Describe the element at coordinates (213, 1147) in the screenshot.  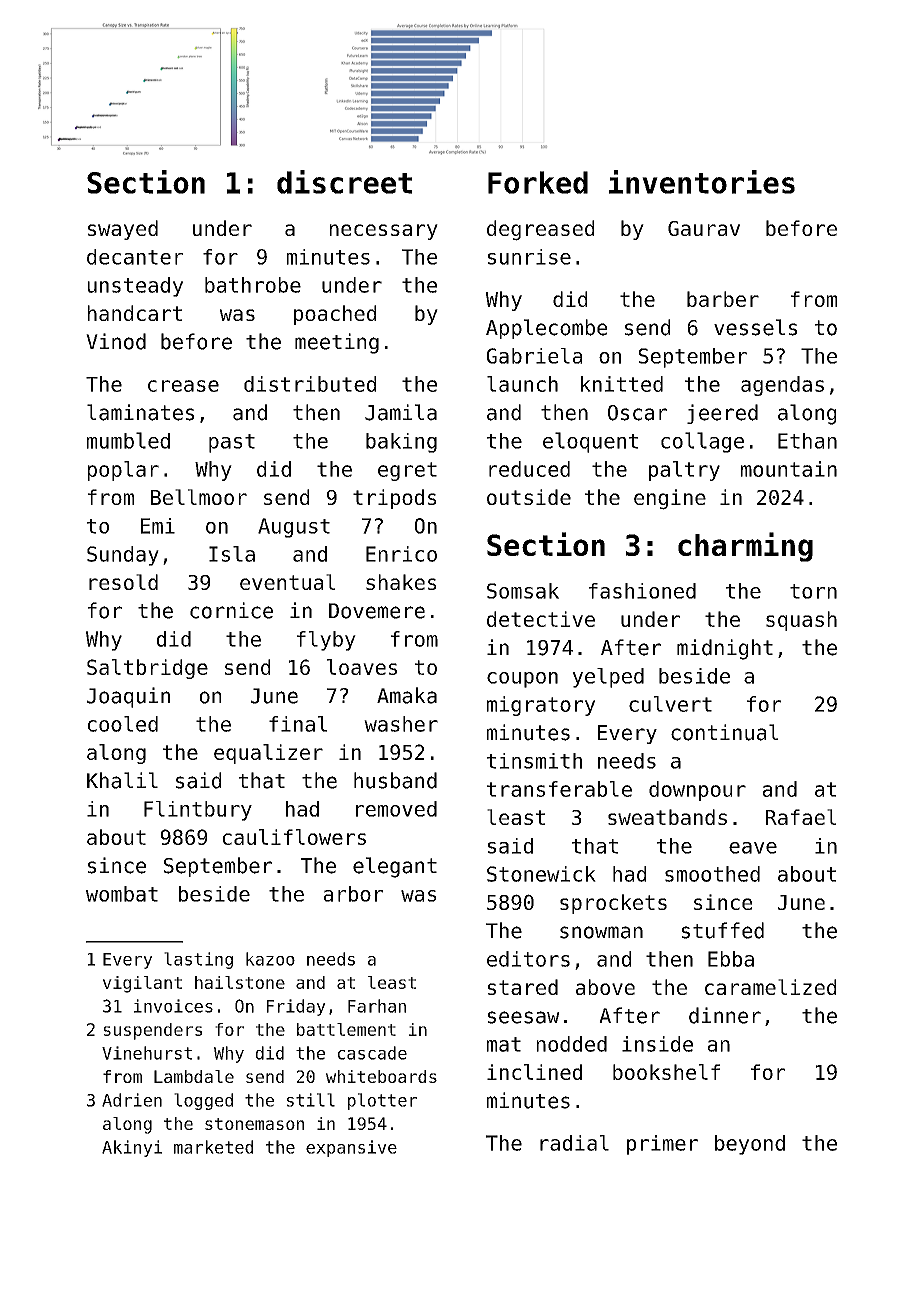
I see `marketed` at that location.
